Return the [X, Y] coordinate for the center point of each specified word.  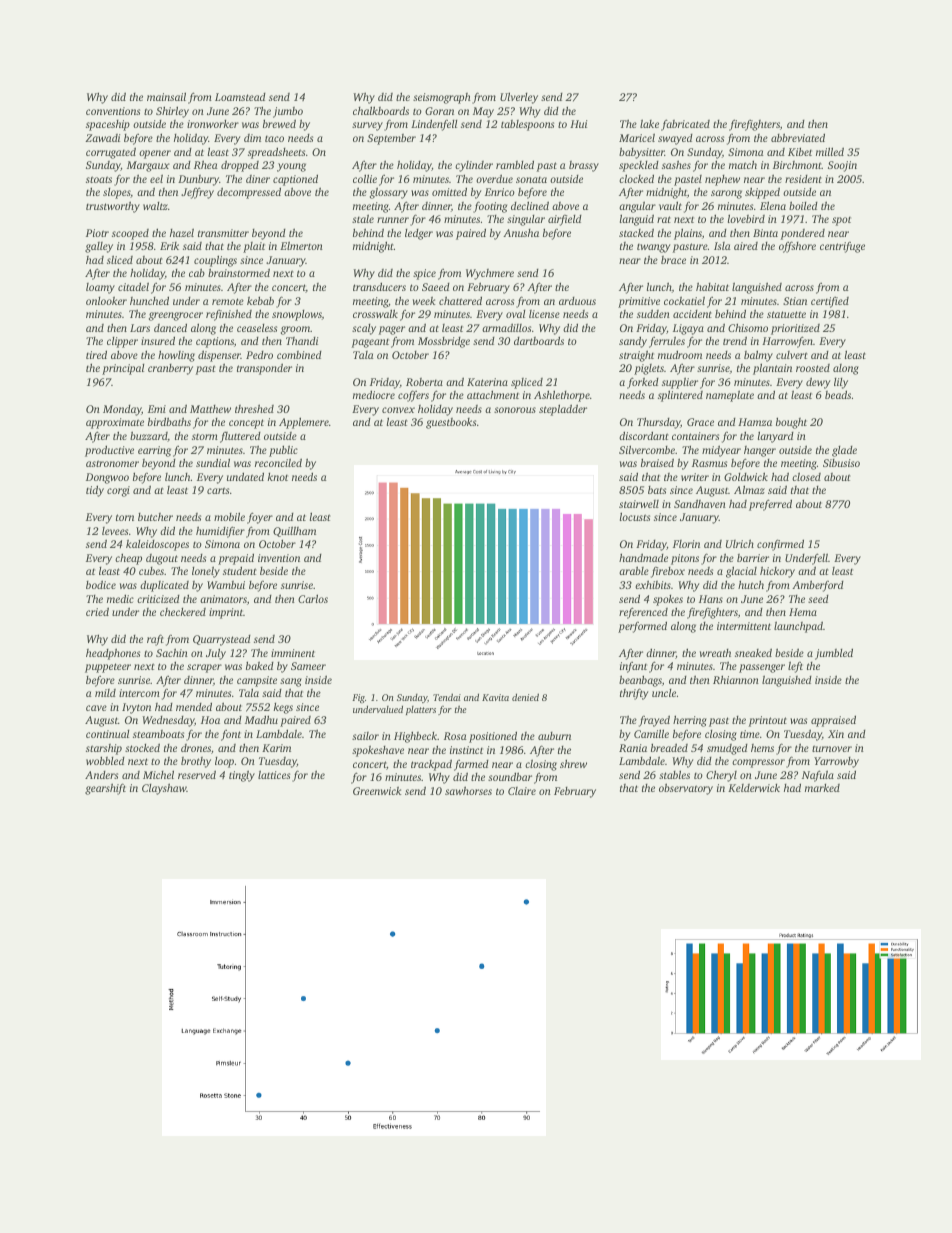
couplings [215, 261]
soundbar [510, 776]
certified [830, 302]
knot [277, 476]
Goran [439, 111]
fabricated [685, 125]
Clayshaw [164, 789]
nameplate [730, 396]
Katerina [487, 382]
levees [115, 531]
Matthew [210, 409]
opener [155, 154]
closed [806, 476]
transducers [379, 286]
